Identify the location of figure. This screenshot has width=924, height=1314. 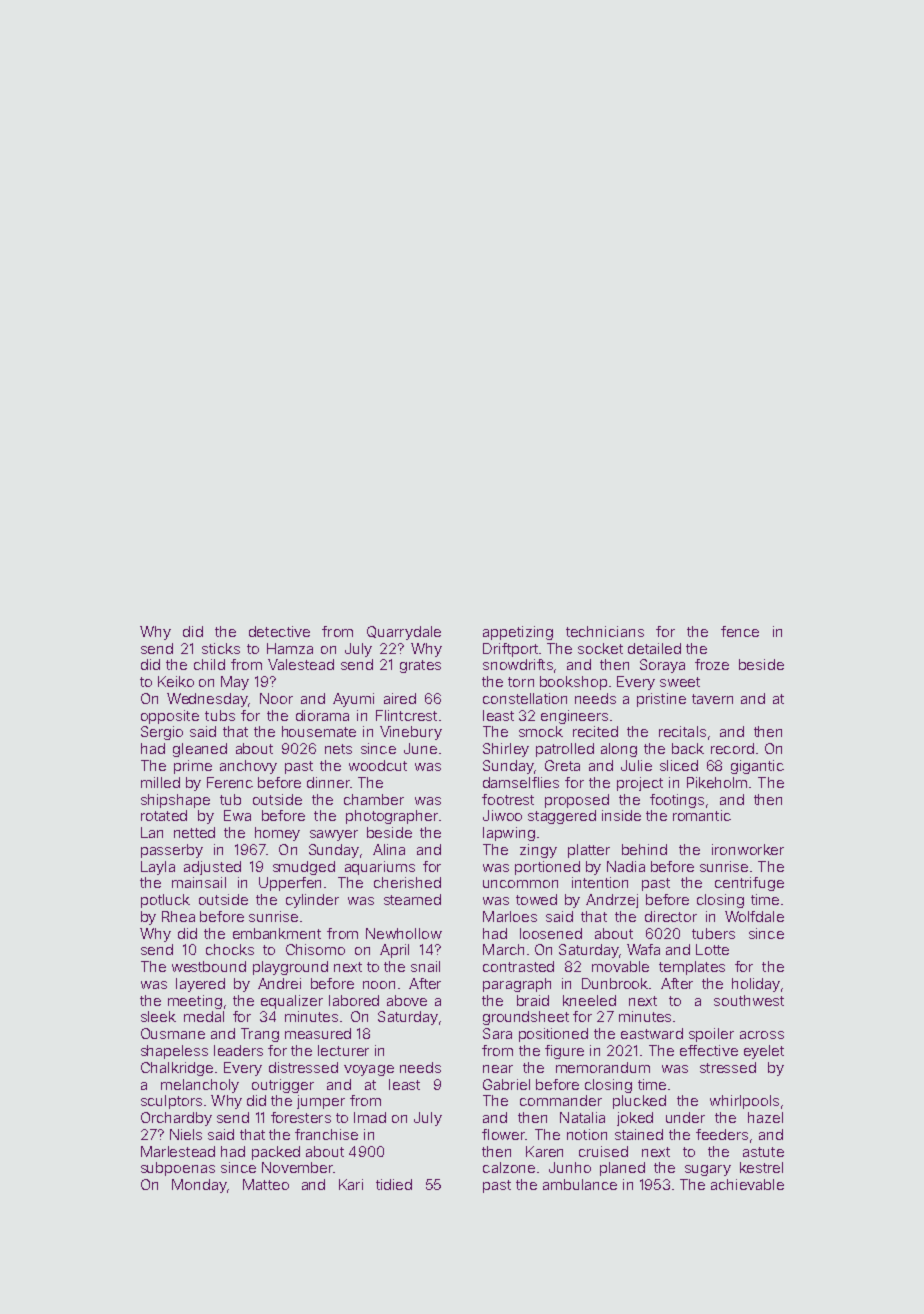
(564, 1052).
